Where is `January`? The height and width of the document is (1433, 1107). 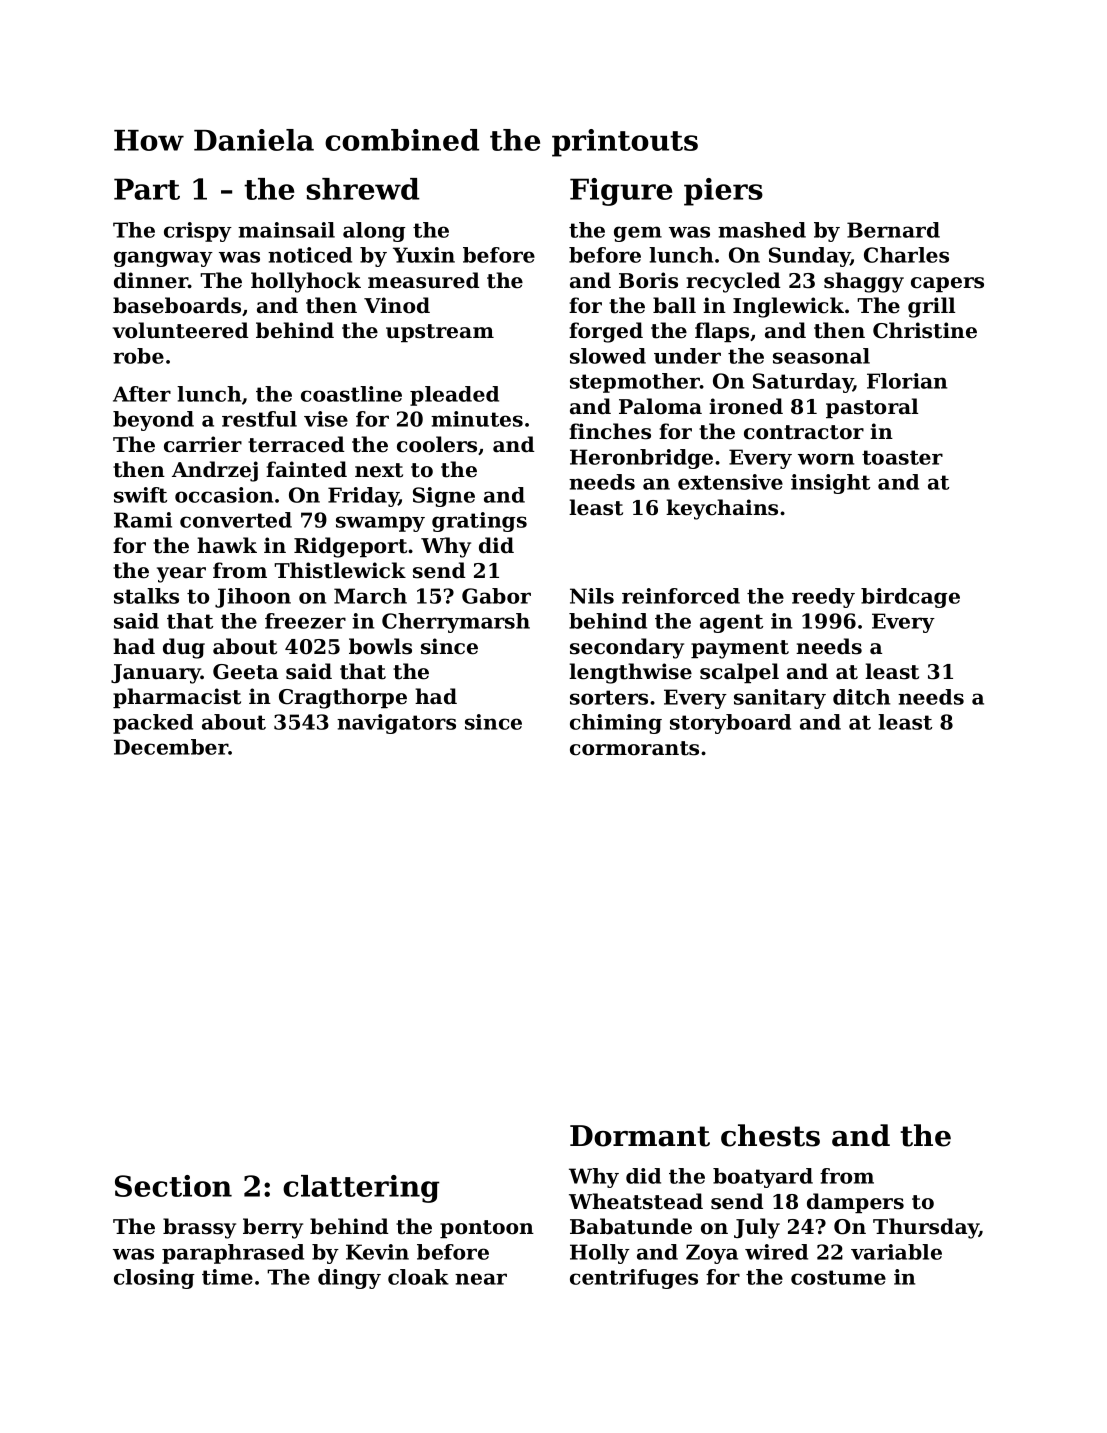
January is located at coordinates (156, 674).
